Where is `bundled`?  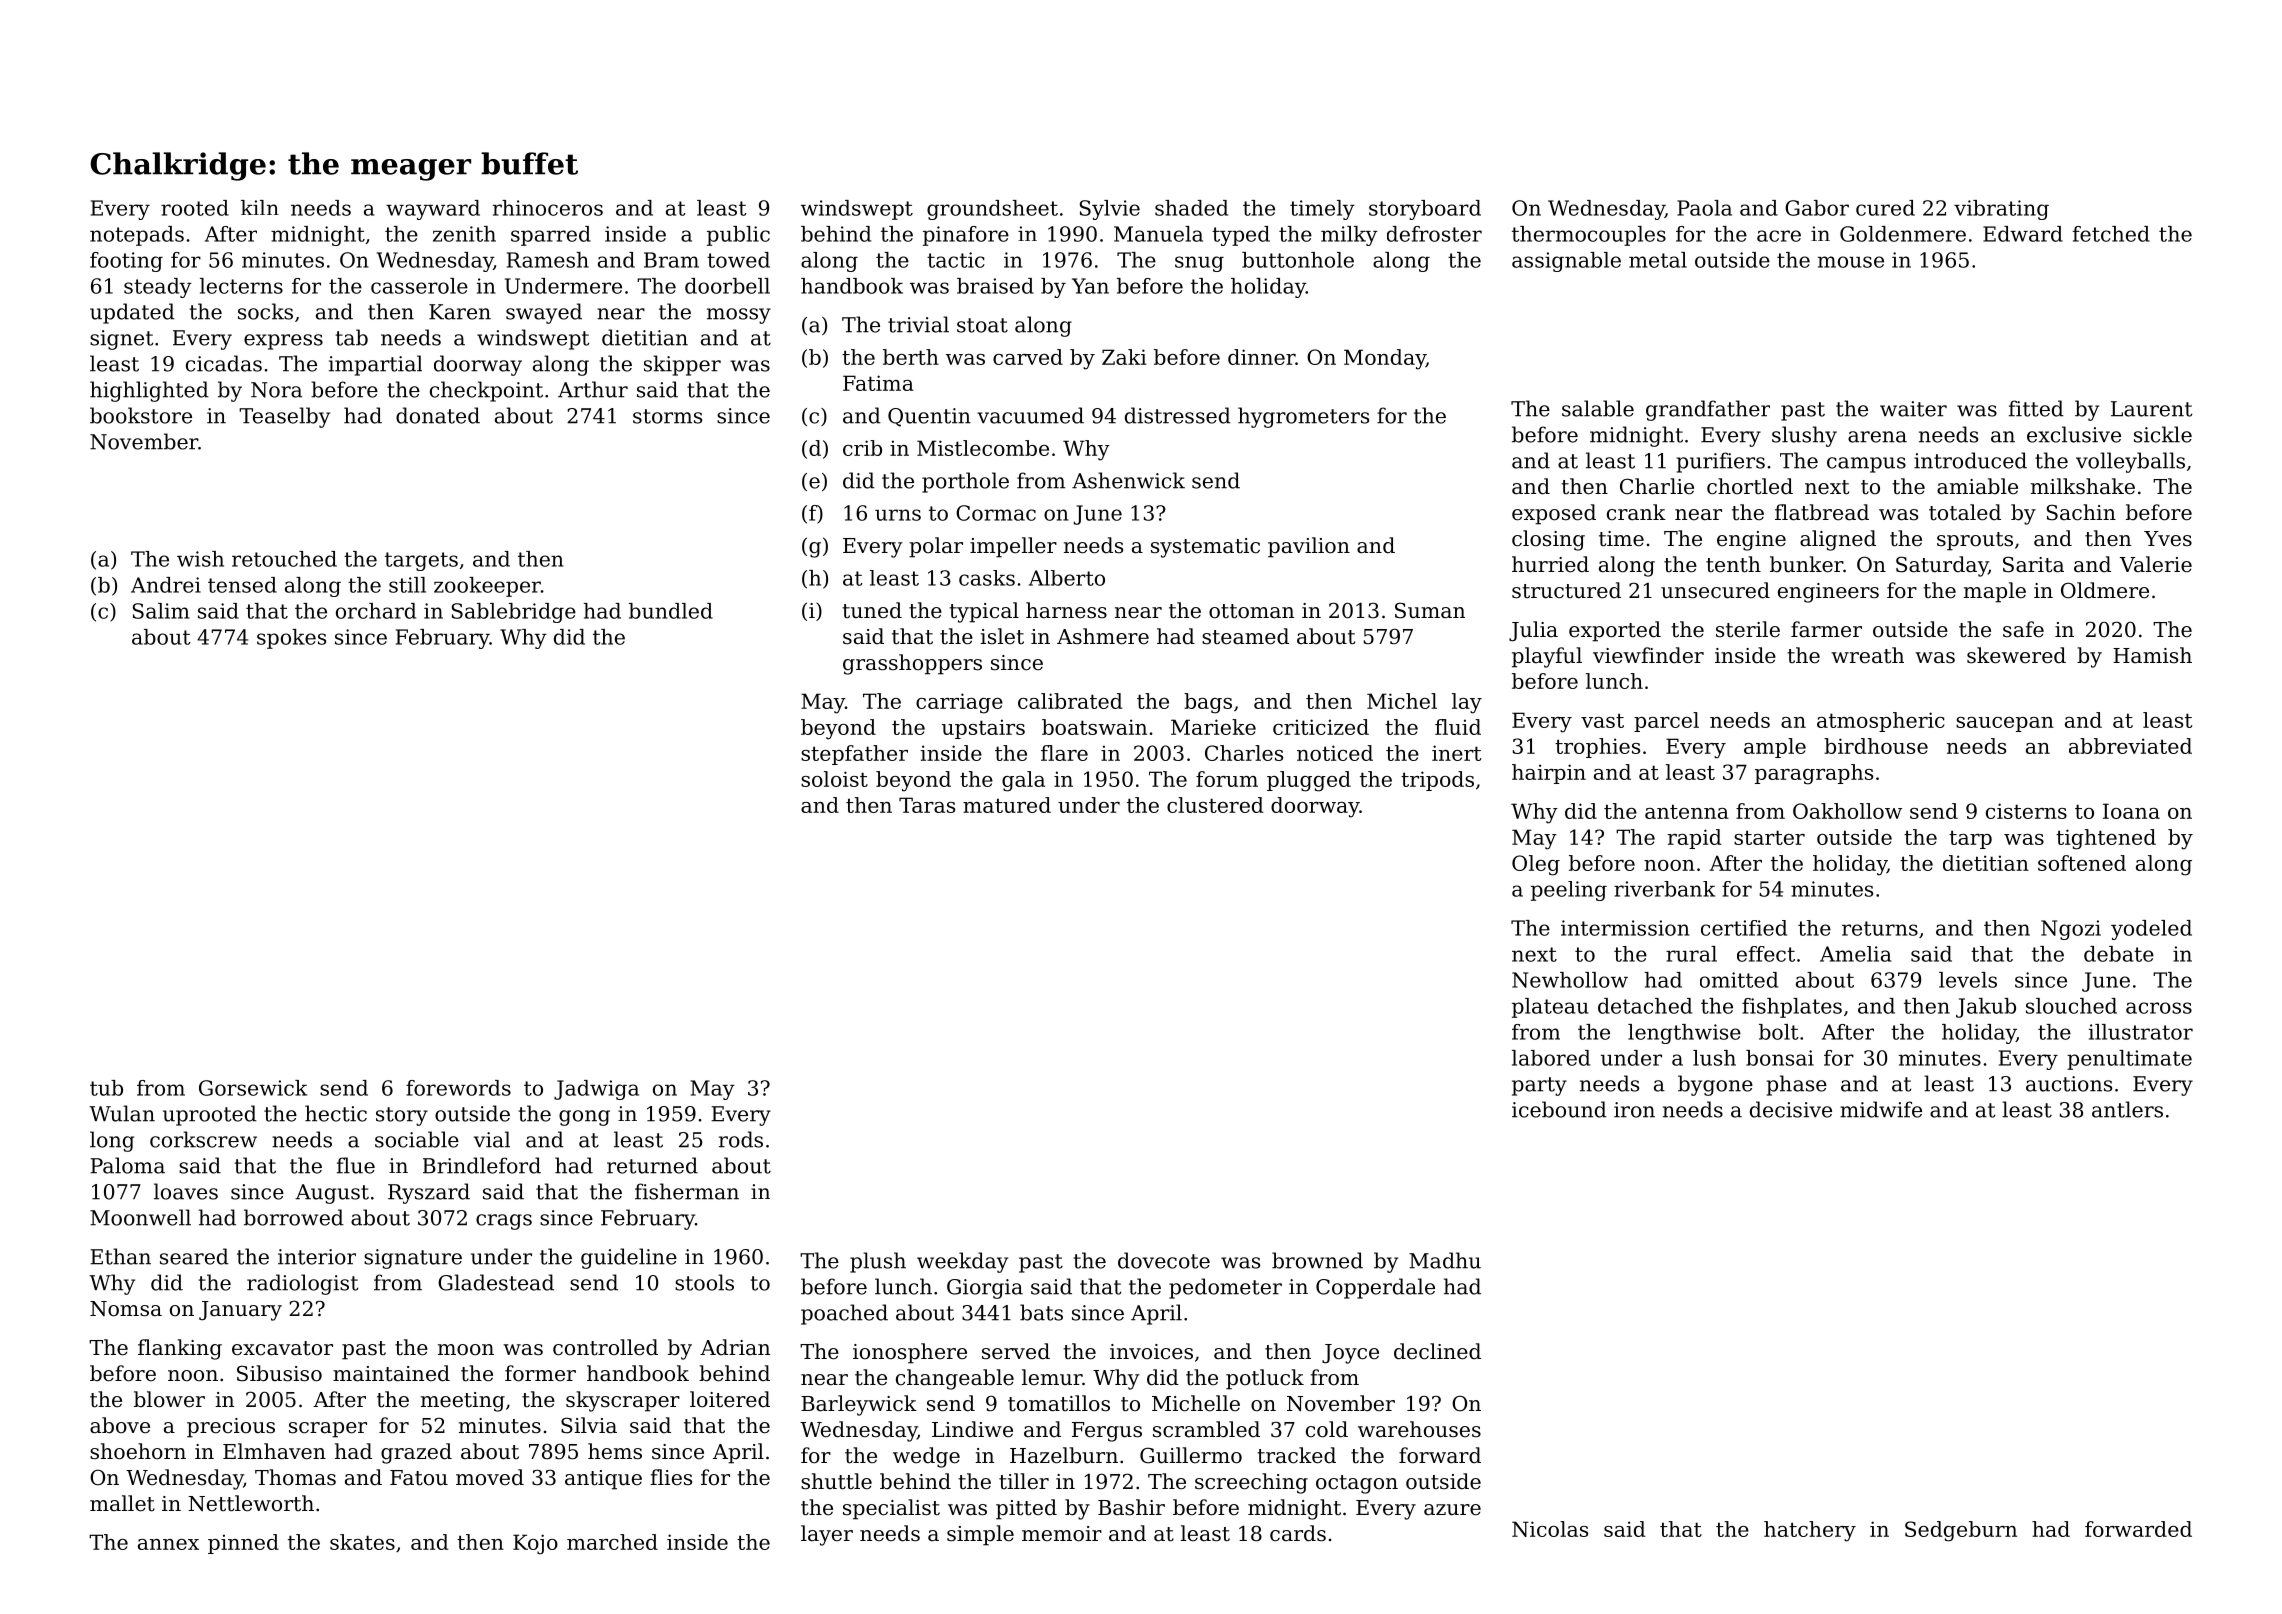 bundled is located at coordinates (671, 611).
